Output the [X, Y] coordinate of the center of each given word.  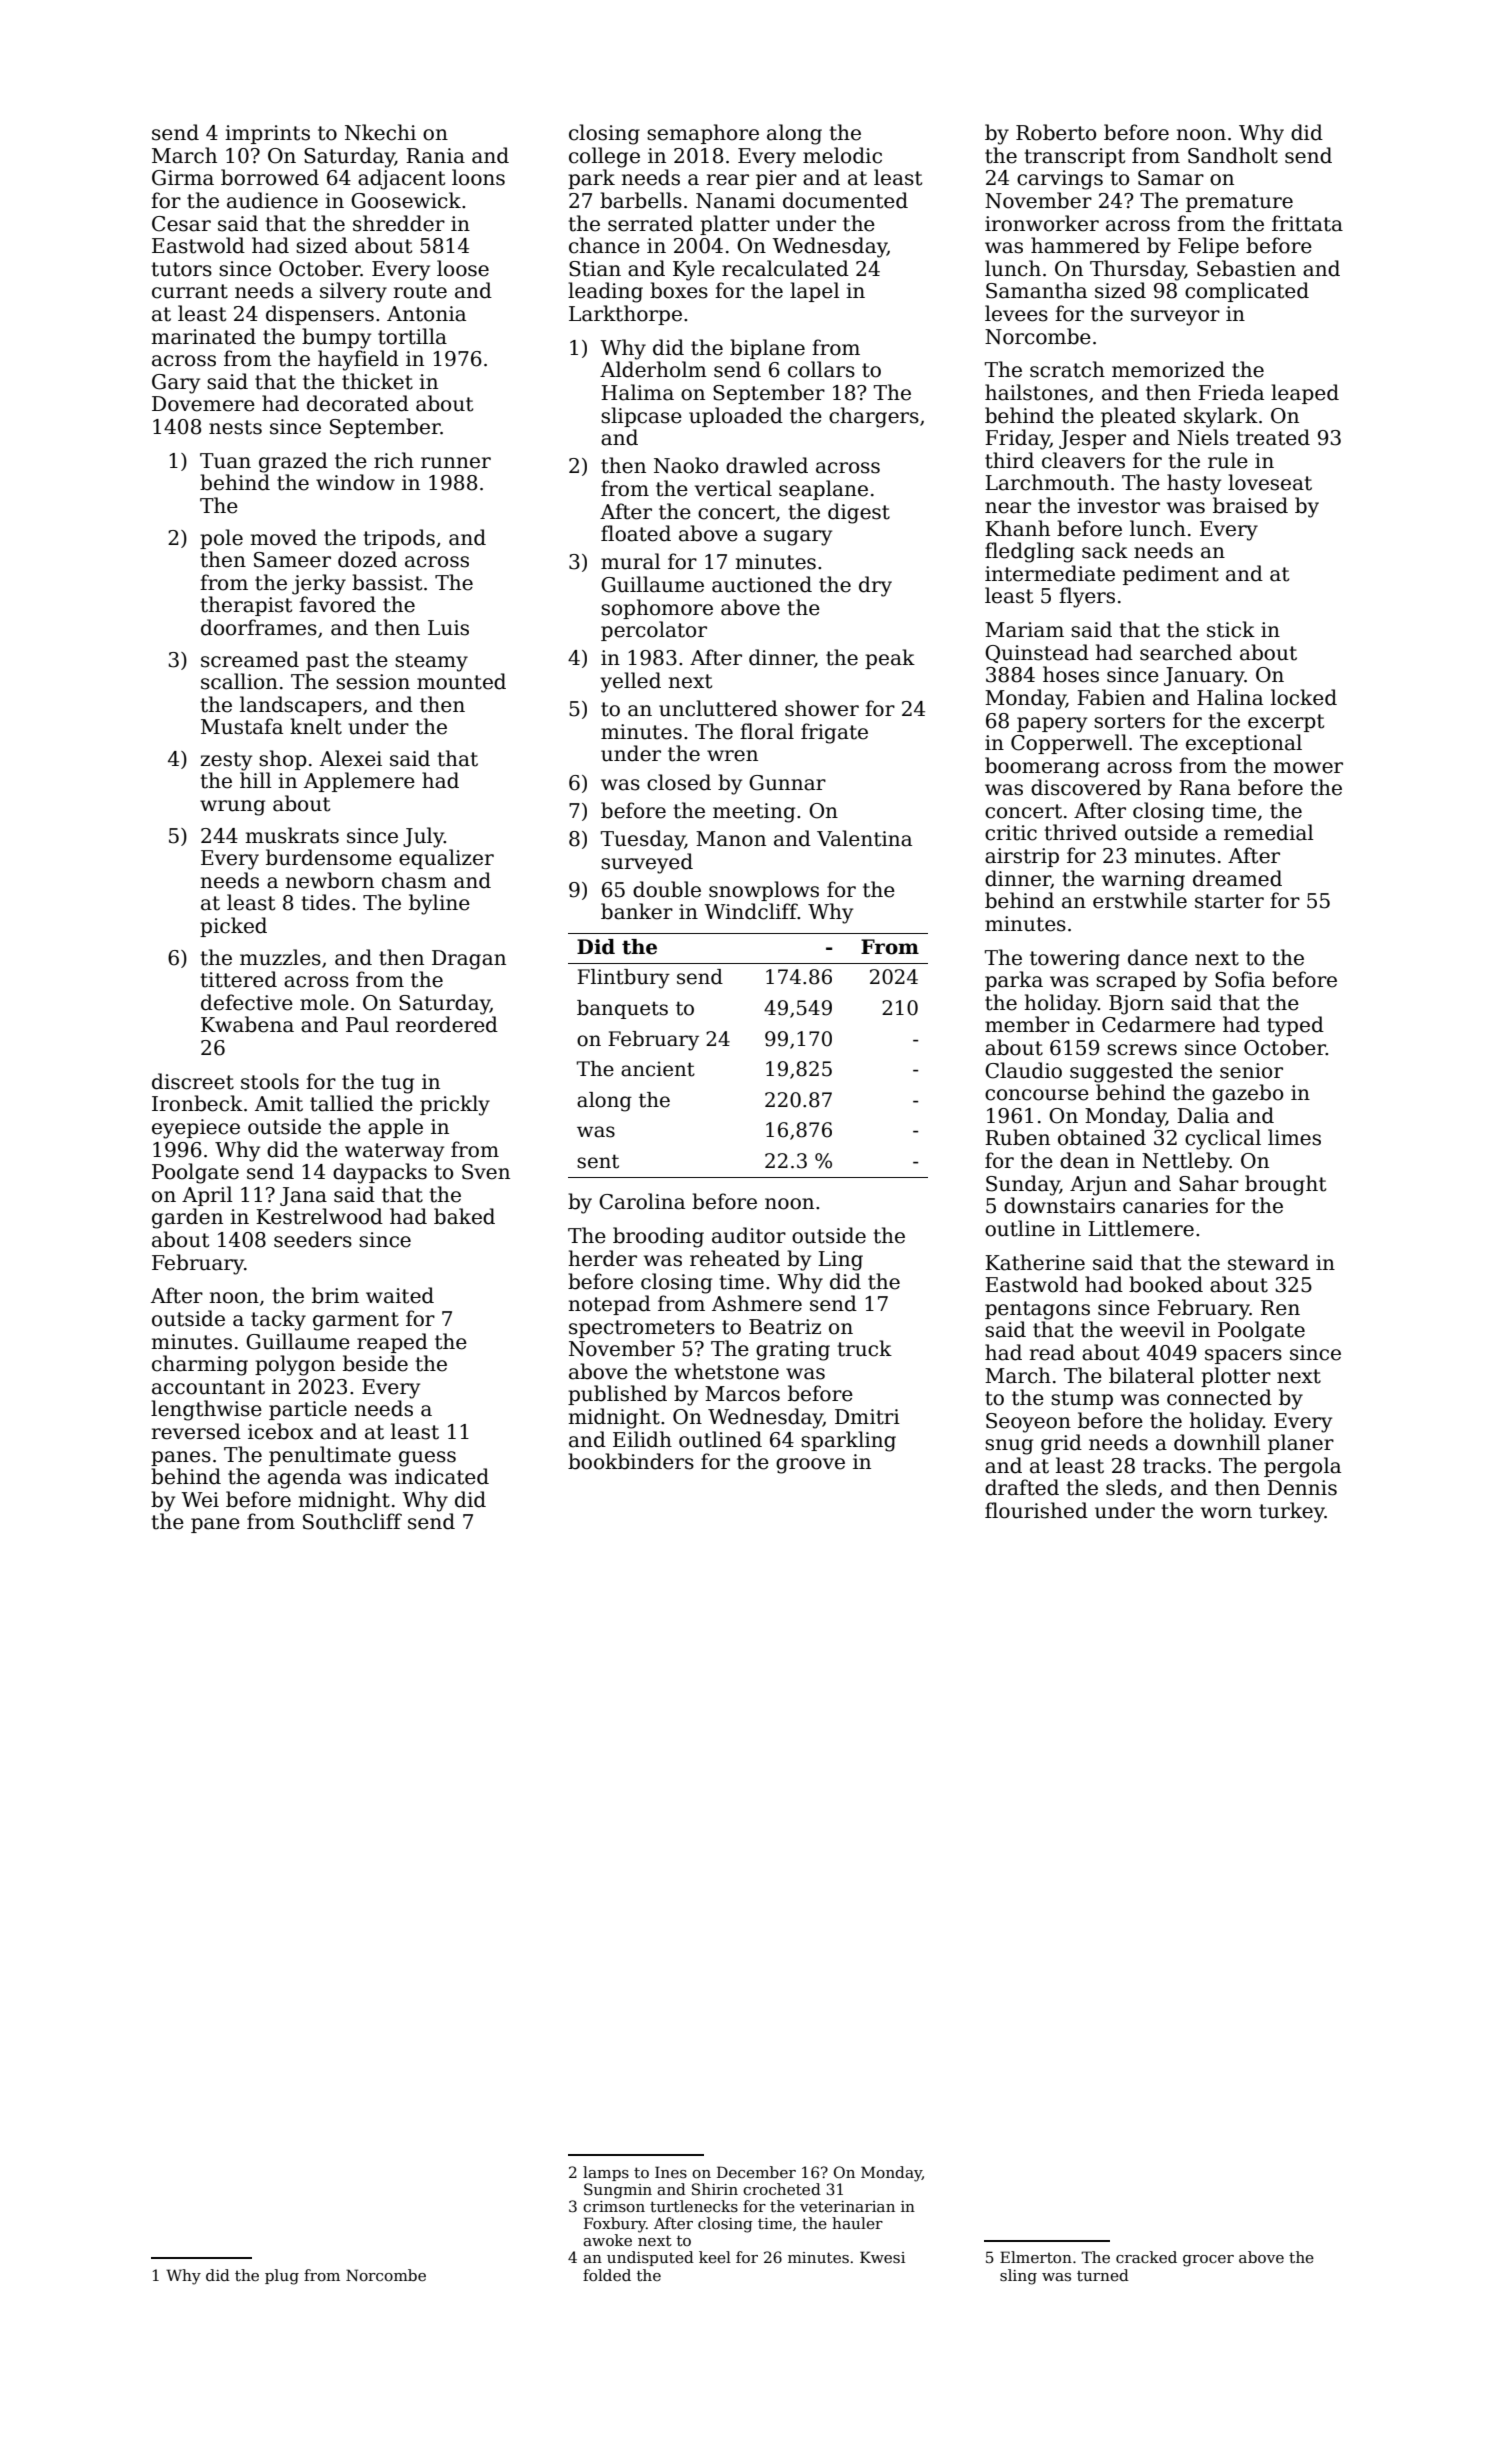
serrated [650, 223]
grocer [1208, 2261]
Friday [1017, 439]
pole [221, 539]
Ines [671, 2172]
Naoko [686, 465]
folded [607, 2275]
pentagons [1037, 1310]
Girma [183, 178]
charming [200, 1365]
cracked [1146, 2257]
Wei [200, 1500]
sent [598, 1161]
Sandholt [1233, 155]
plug [282, 2277]
